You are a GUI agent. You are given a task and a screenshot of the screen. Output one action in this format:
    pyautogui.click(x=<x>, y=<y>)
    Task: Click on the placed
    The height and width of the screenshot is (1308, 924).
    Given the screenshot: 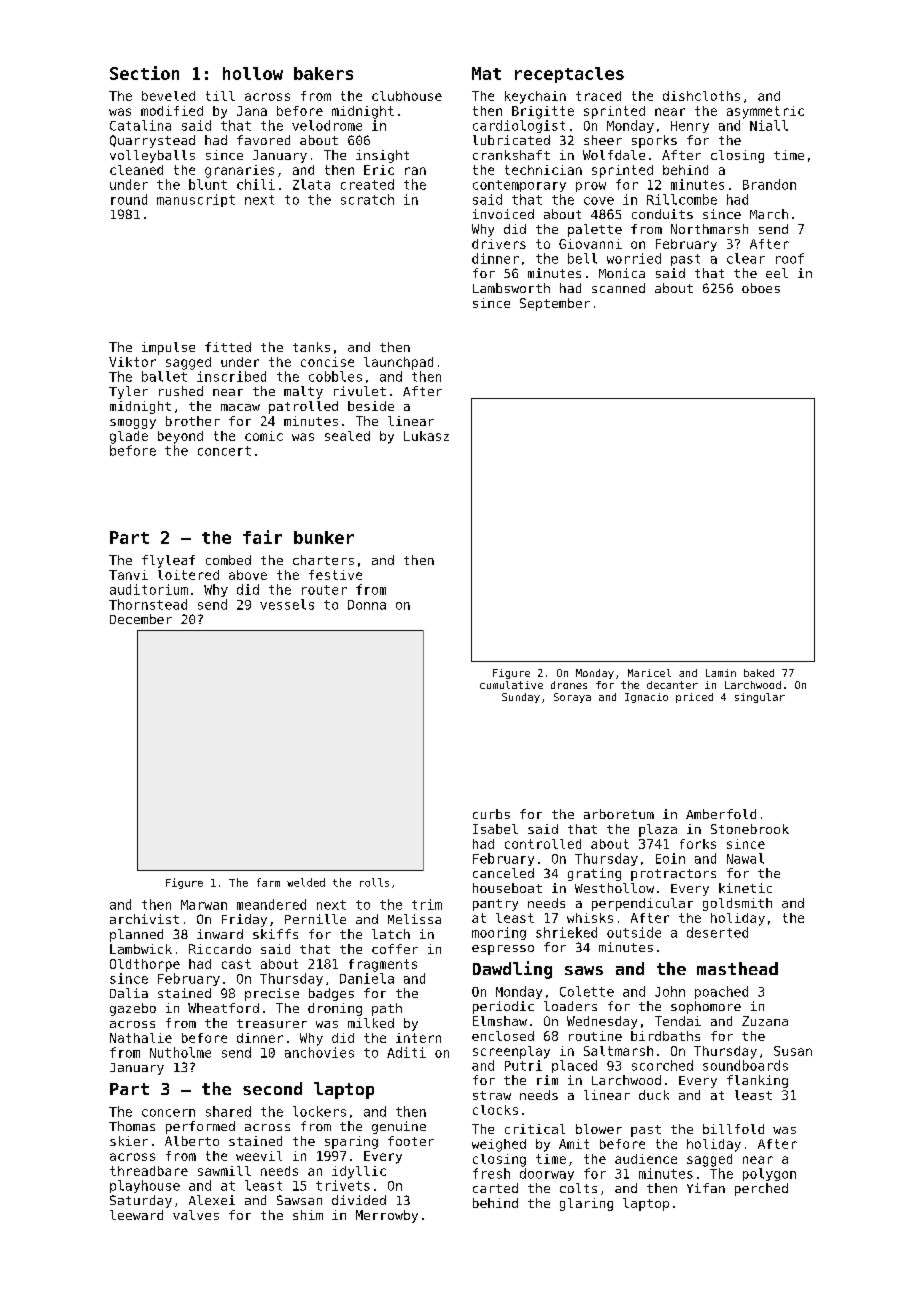 What is the action you would take?
    pyautogui.click(x=574, y=1066)
